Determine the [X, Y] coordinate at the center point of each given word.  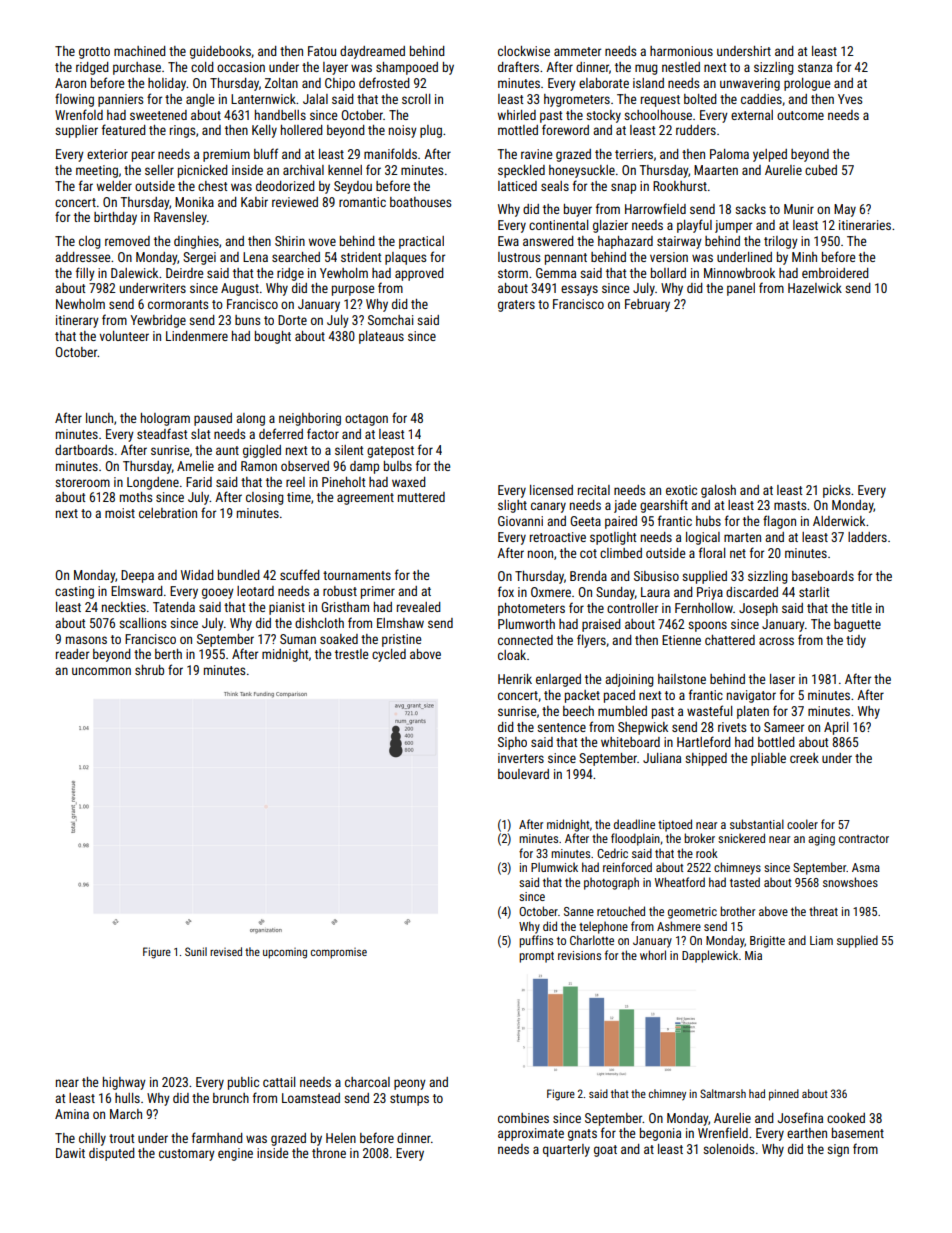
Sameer [784, 727]
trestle [351, 654]
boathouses [420, 202]
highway [124, 1083]
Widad [197, 575]
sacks [750, 209]
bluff [266, 153]
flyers [591, 641]
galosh [718, 491]
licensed [551, 490]
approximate [531, 1134]
